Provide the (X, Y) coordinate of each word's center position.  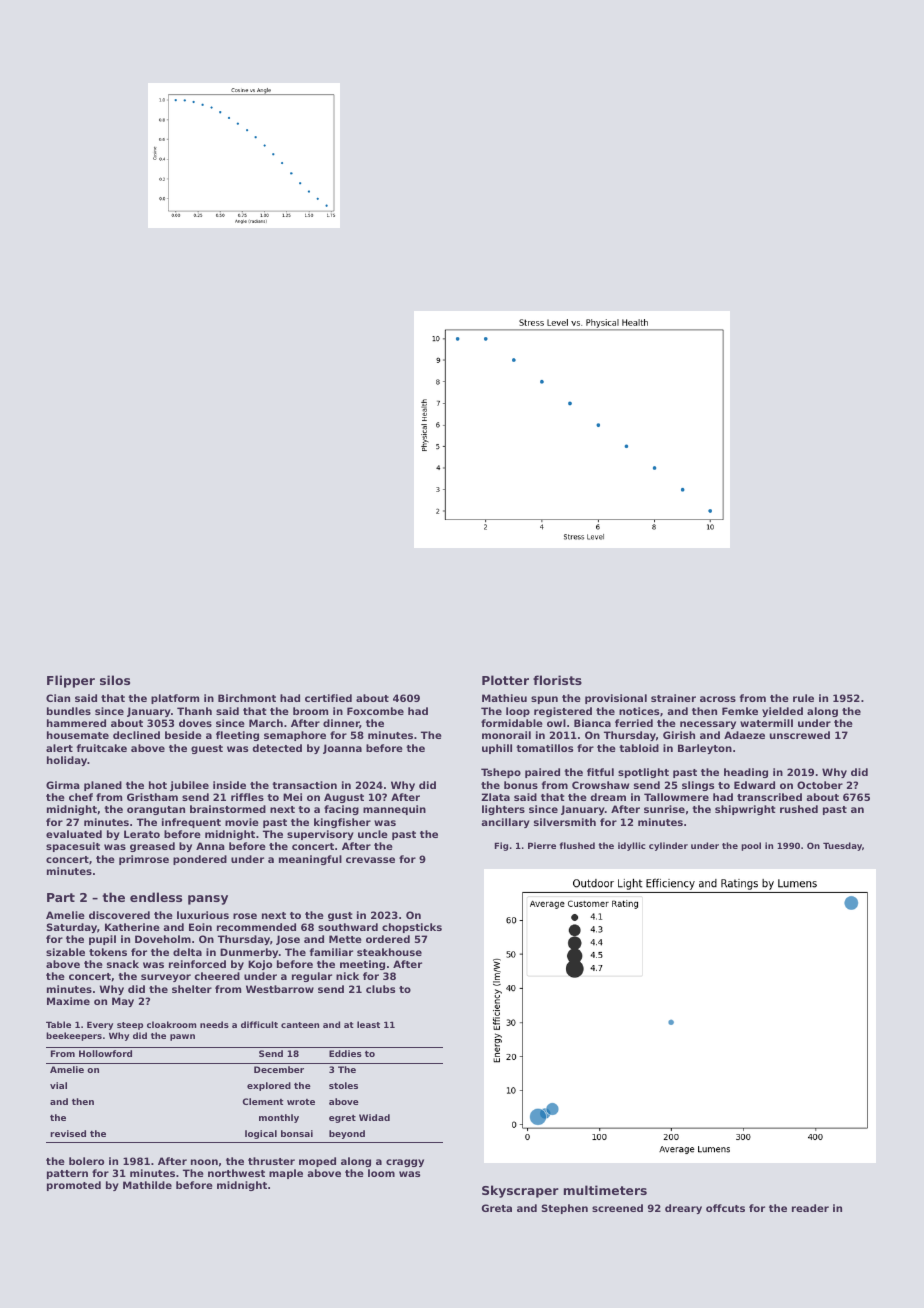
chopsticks (412, 928)
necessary (708, 725)
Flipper (71, 681)
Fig (501, 846)
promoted (74, 1186)
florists (557, 680)
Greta (497, 1208)
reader (810, 1208)
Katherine (132, 927)
